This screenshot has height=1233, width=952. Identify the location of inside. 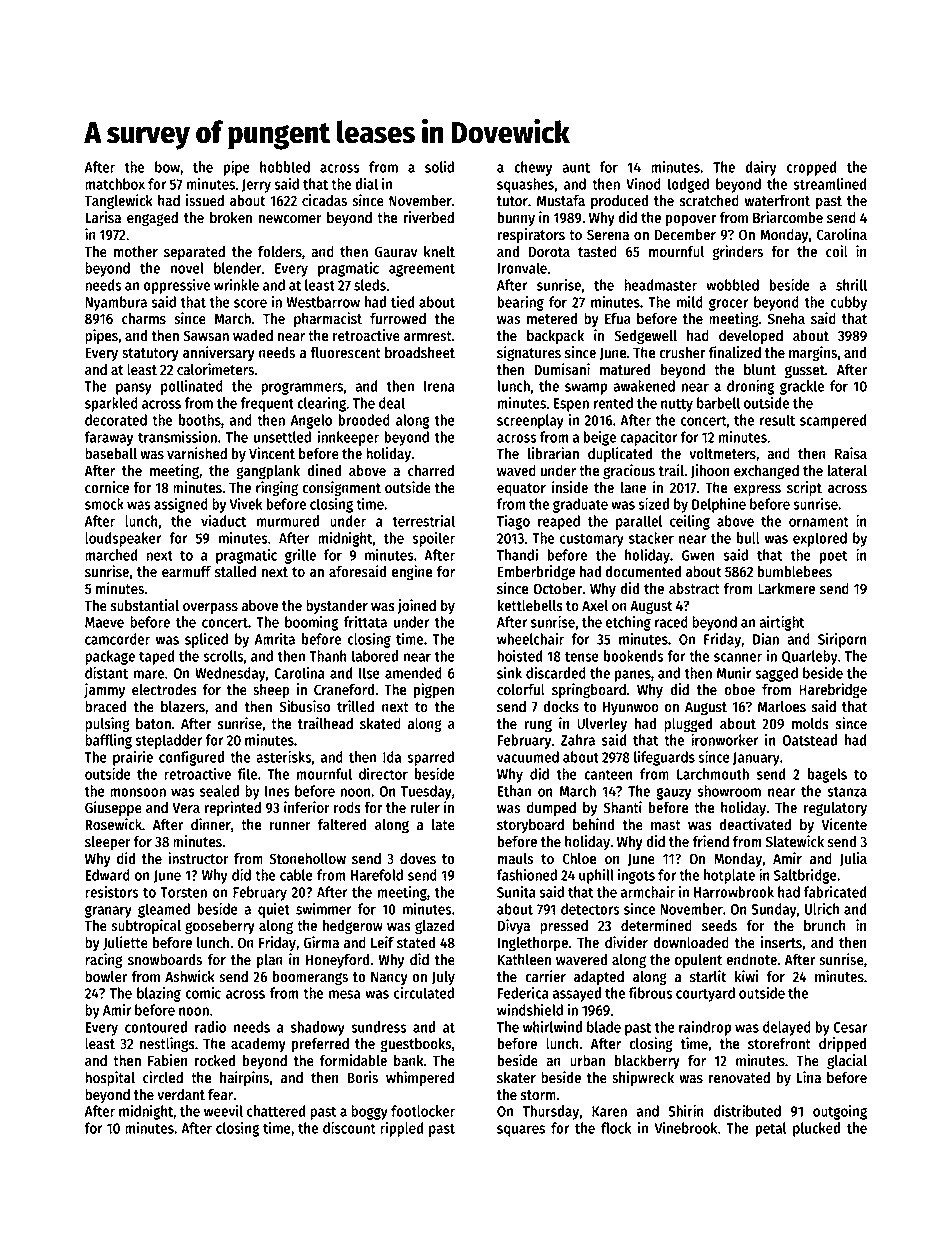
(570, 487).
